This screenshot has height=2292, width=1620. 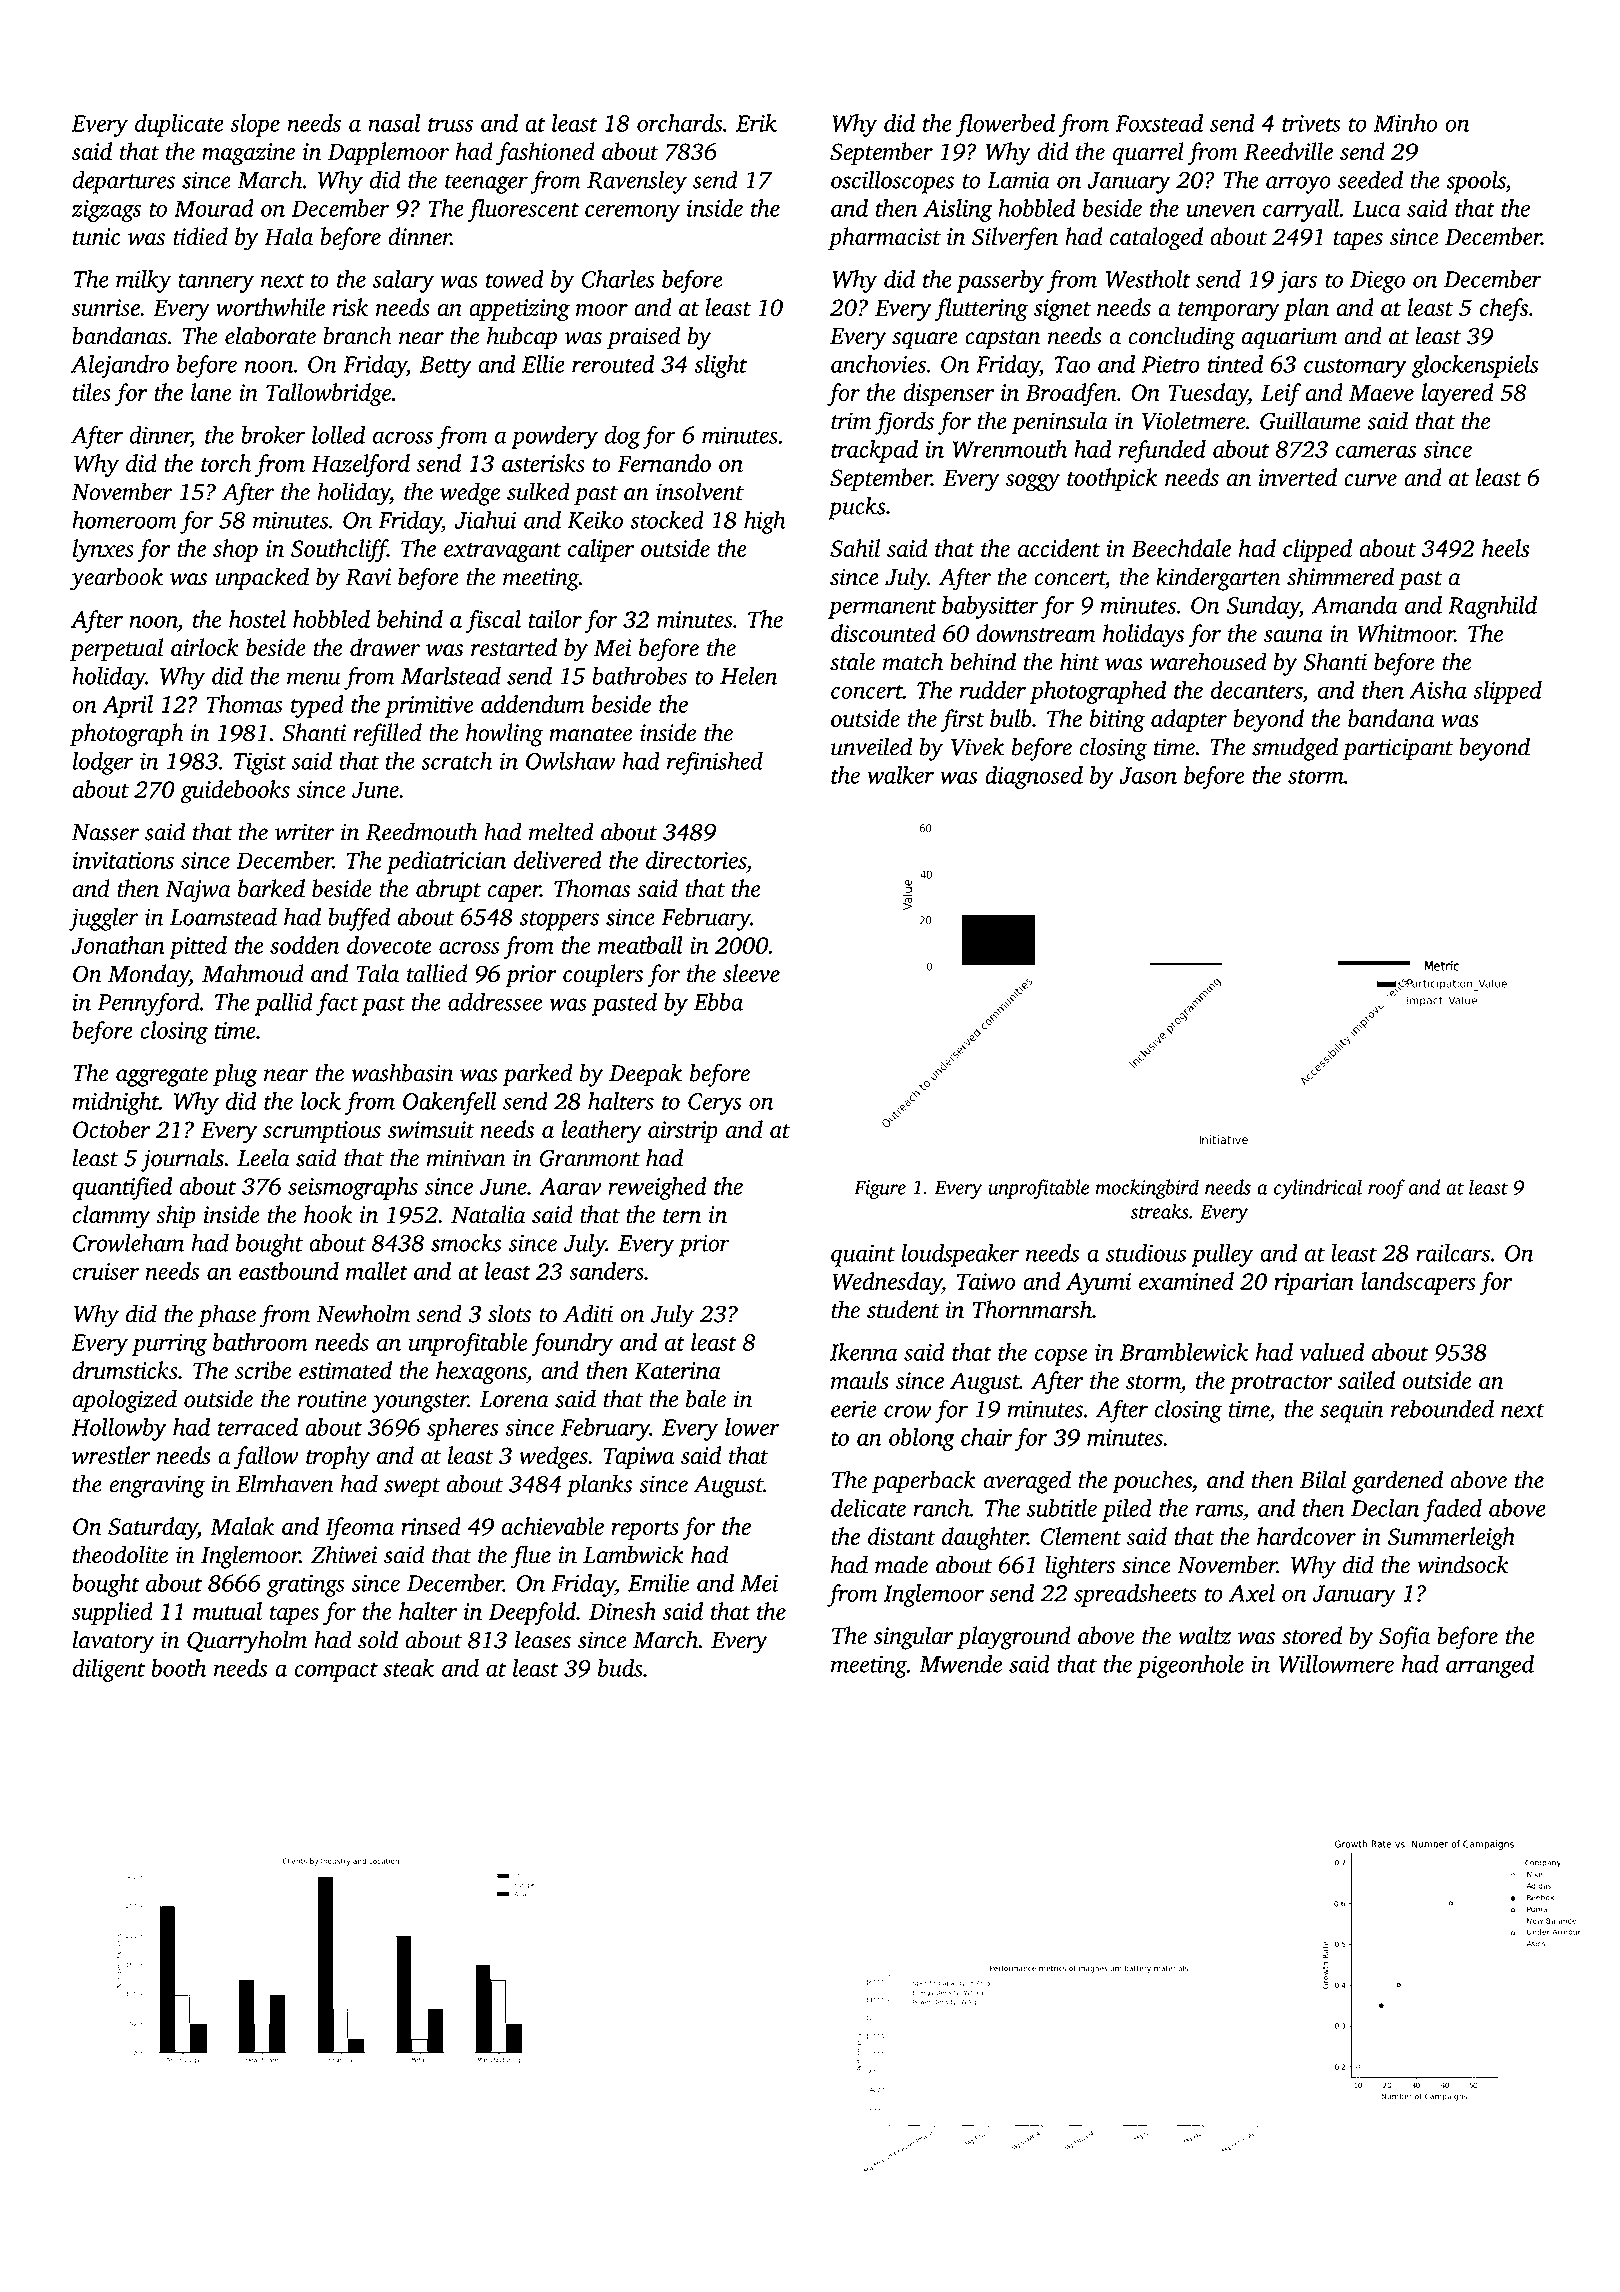 What do you see at coordinates (900, 775) in the screenshot?
I see `walker` at bounding box center [900, 775].
